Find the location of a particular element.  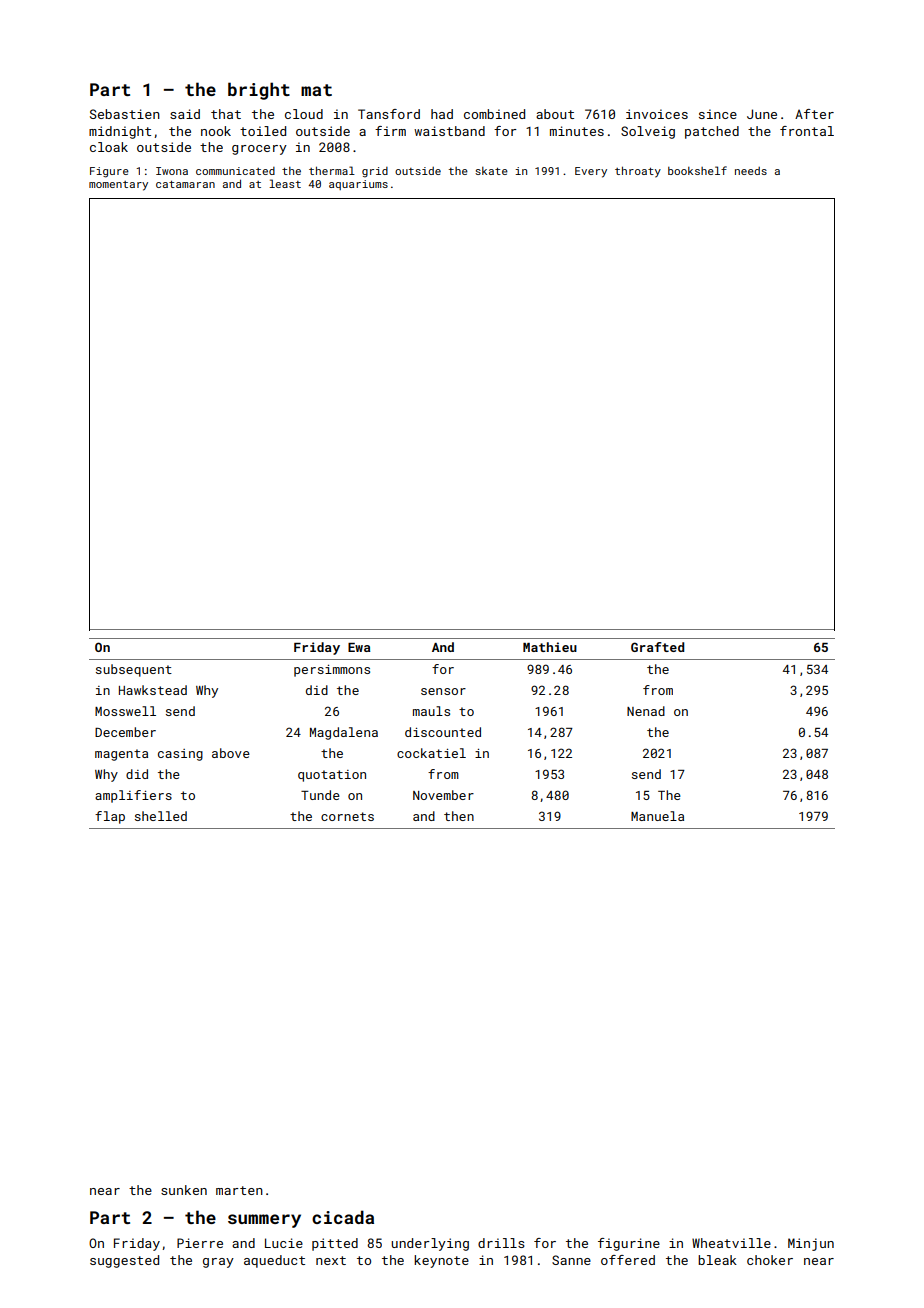

aquariums is located at coordinates (358, 185).
